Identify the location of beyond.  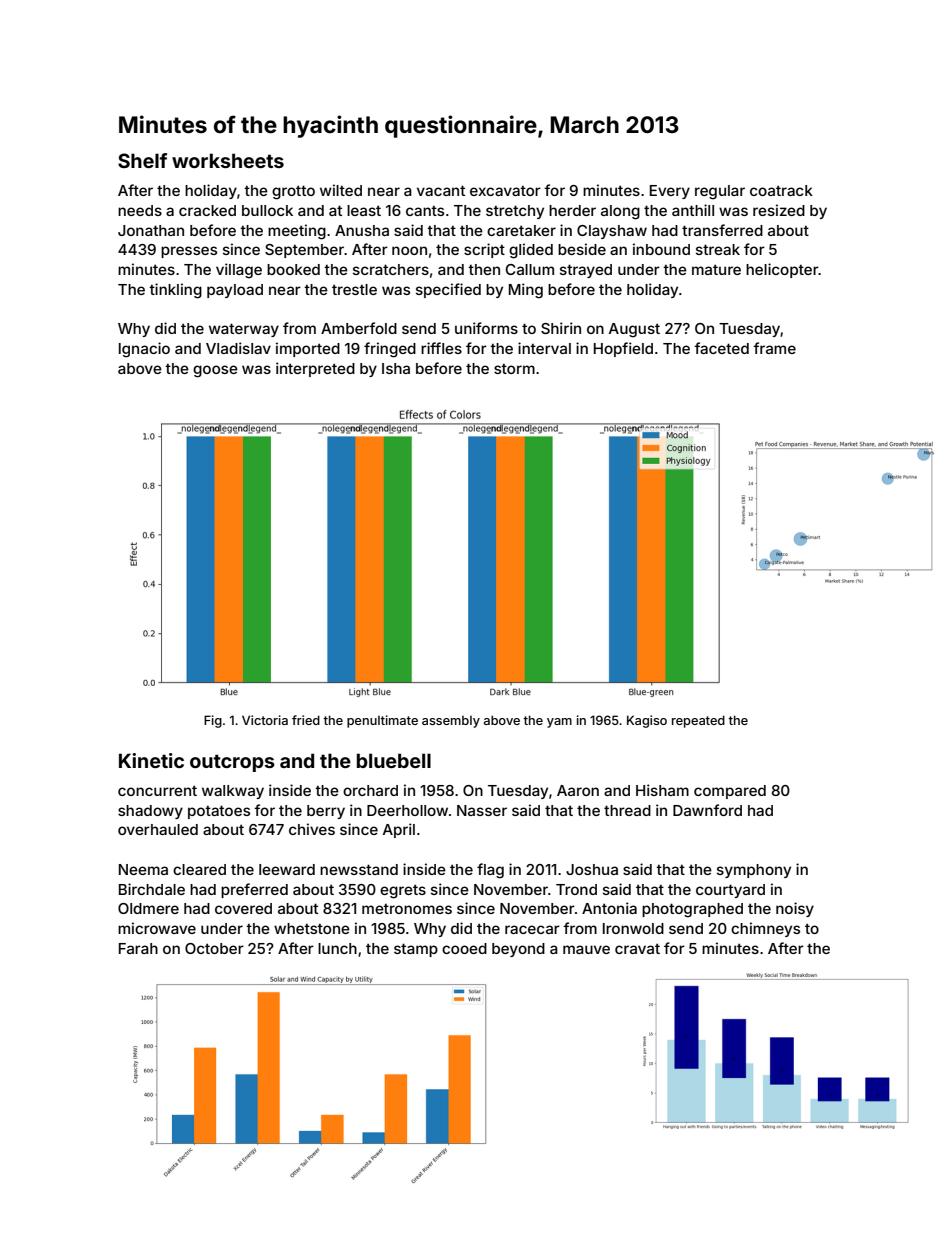
(518, 950).
